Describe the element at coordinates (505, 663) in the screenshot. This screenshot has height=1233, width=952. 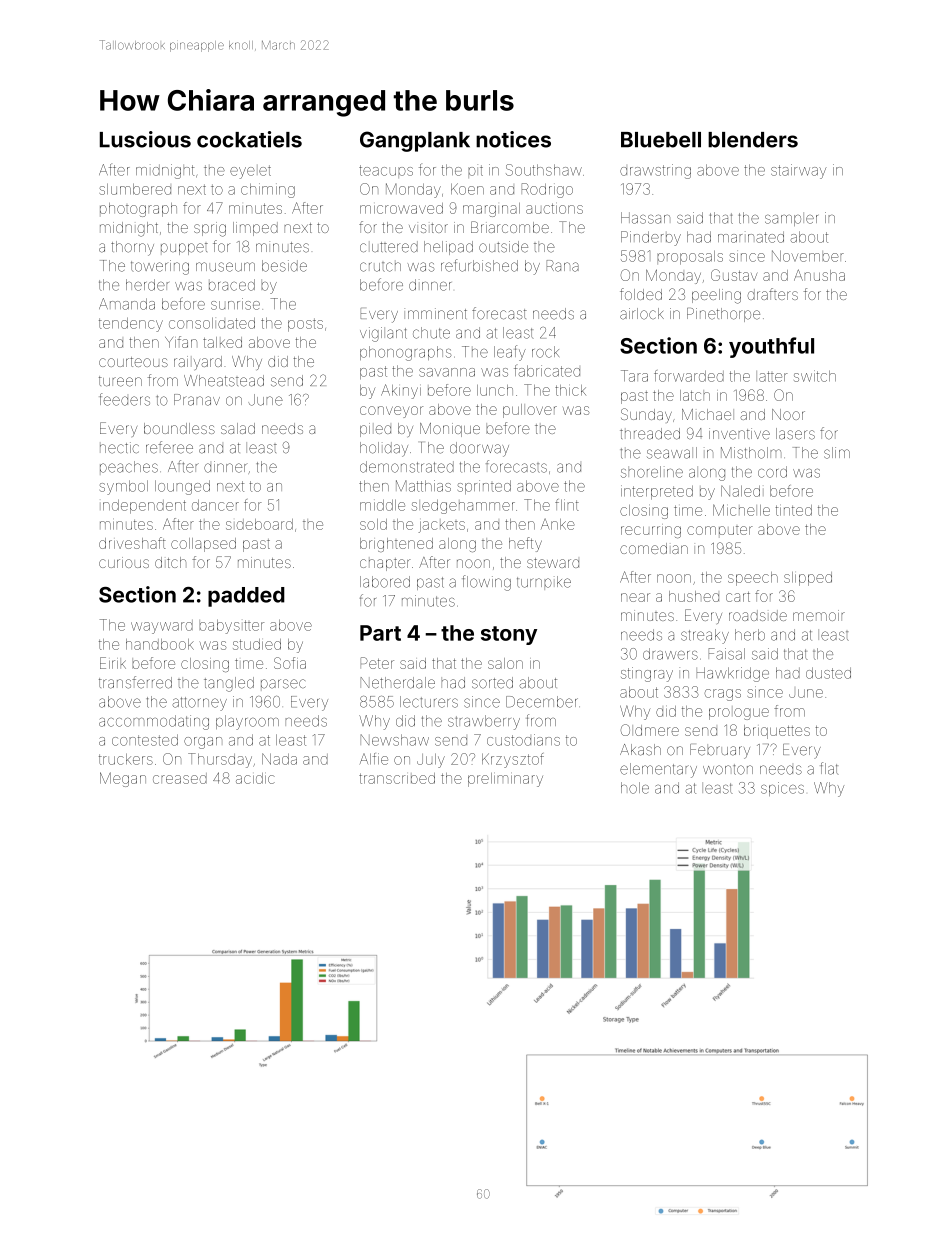
I see `salon` at that location.
